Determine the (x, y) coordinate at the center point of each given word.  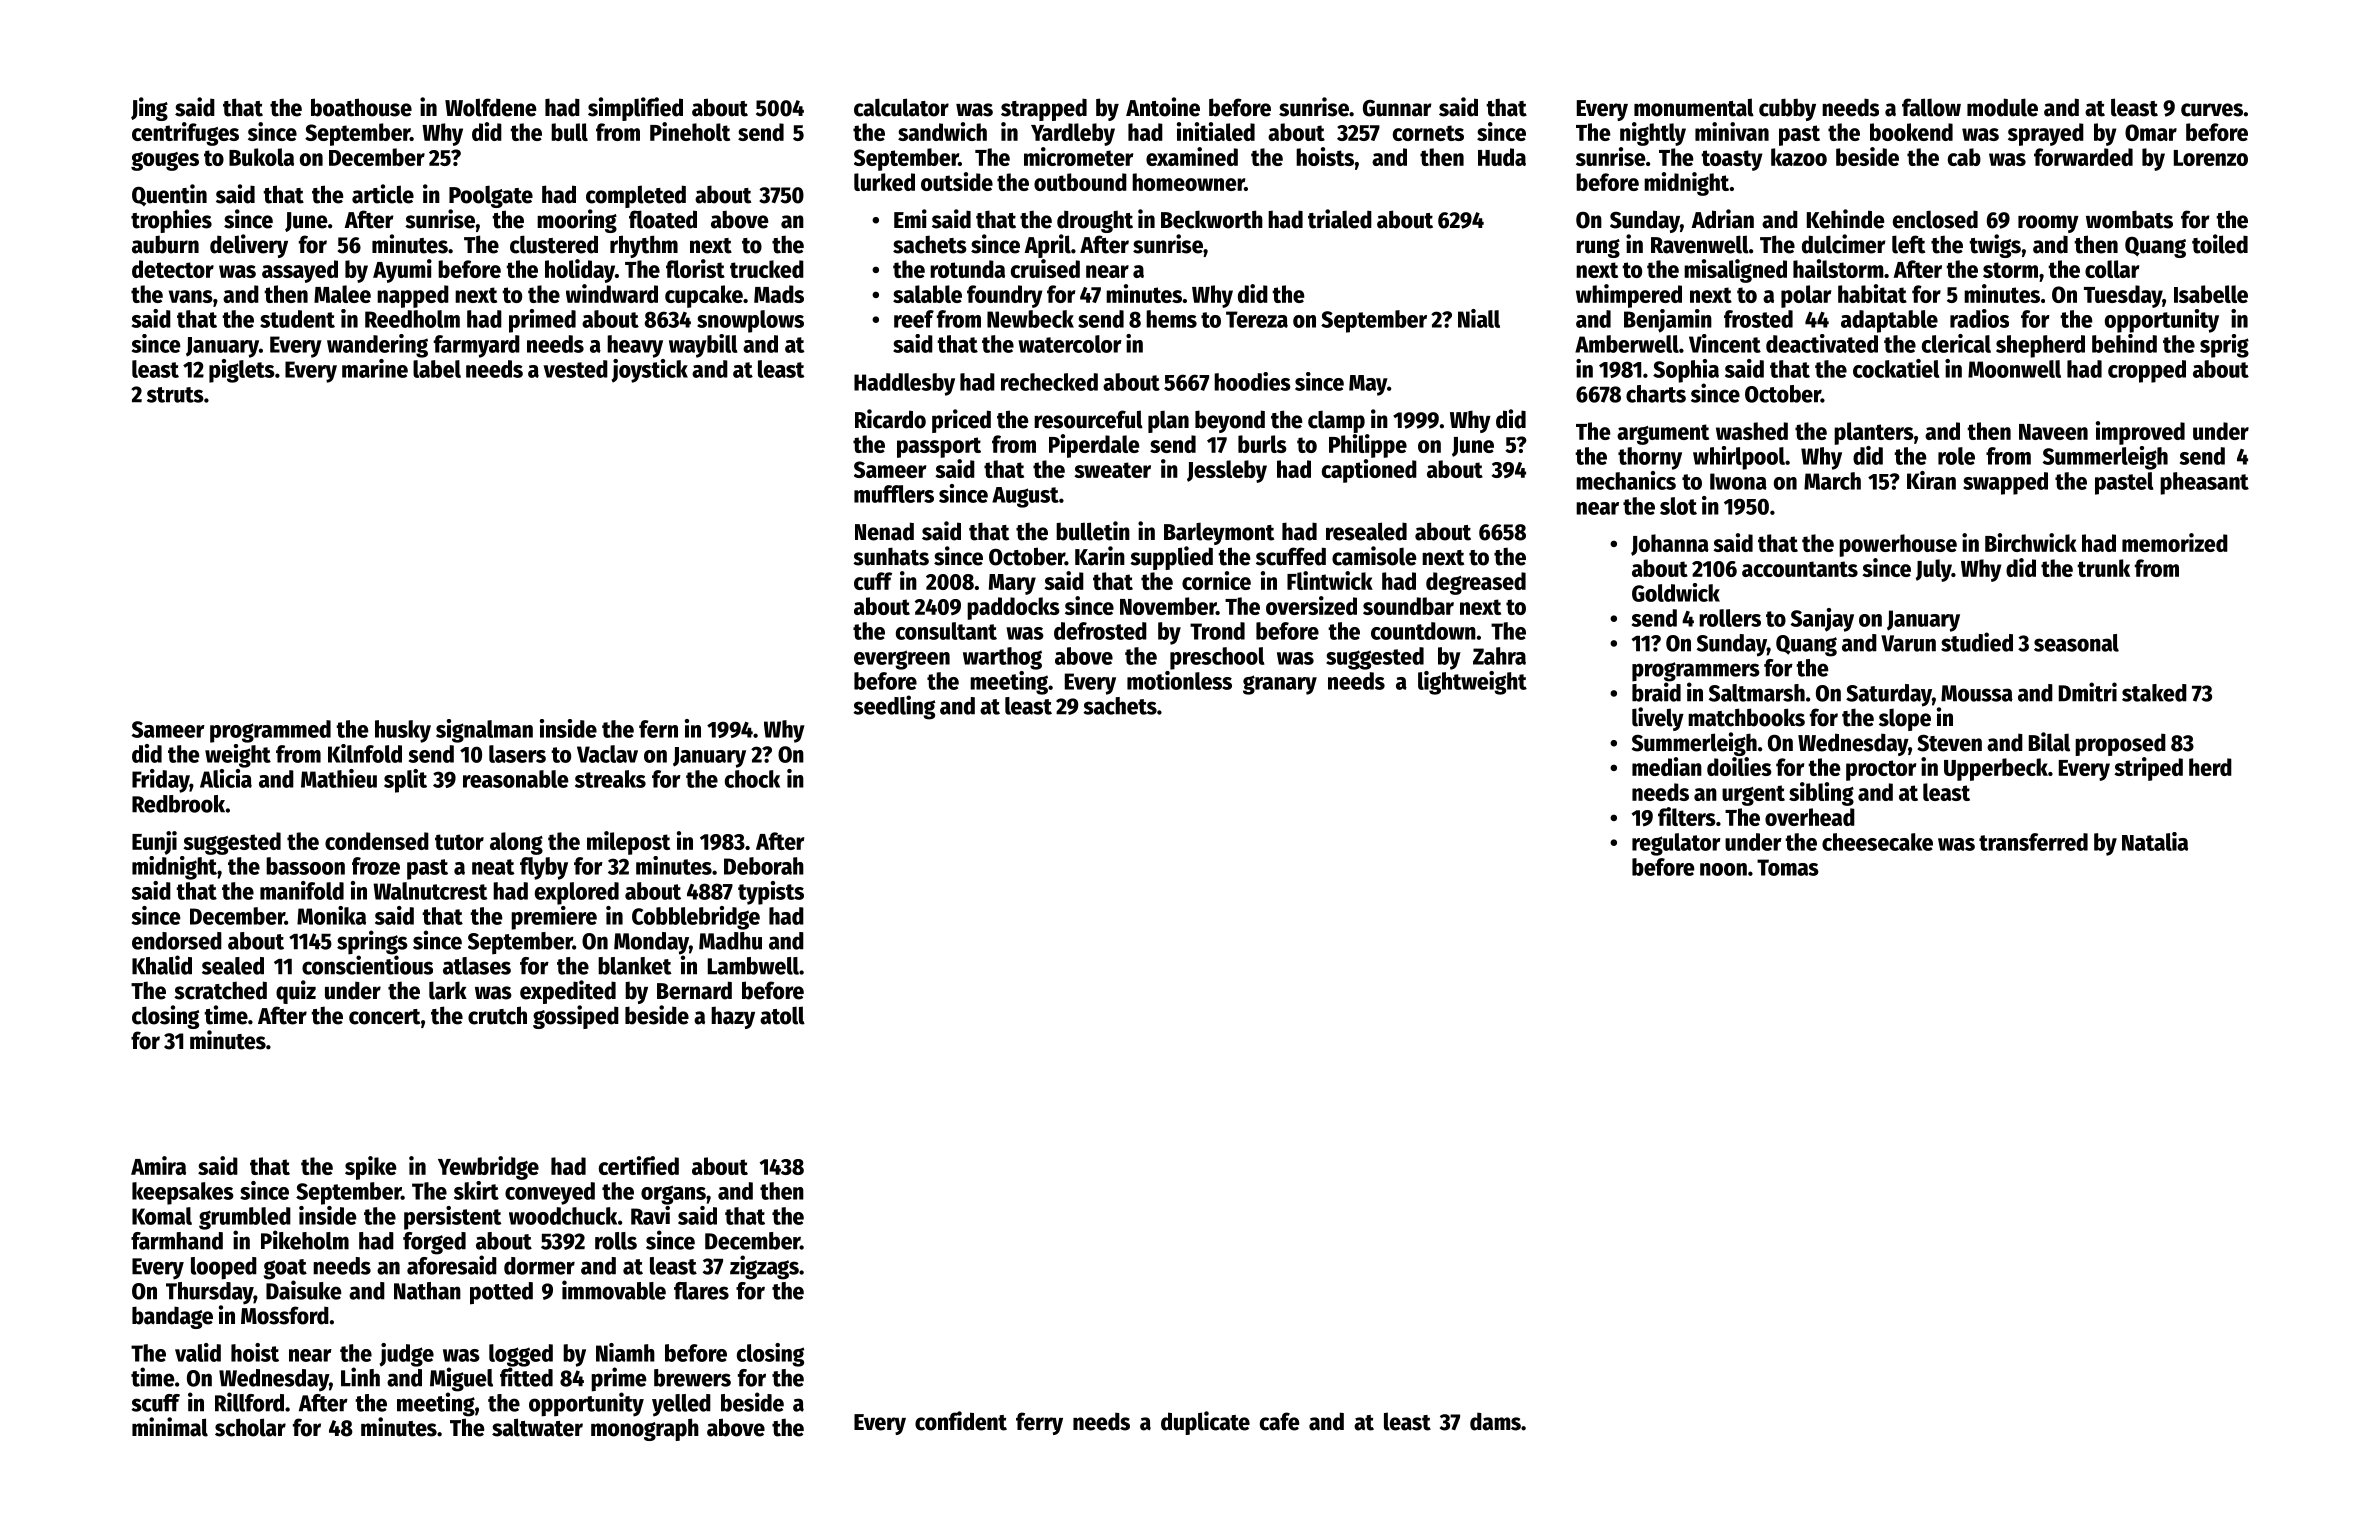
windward (612, 293)
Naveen (2053, 432)
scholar (250, 1427)
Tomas (1788, 867)
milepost (628, 843)
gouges (165, 161)
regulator (1676, 844)
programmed (270, 731)
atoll (782, 1015)
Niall (1479, 318)
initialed (1216, 131)
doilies (1739, 766)
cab (1964, 157)
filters (1687, 816)
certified (639, 1165)
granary (1280, 685)
